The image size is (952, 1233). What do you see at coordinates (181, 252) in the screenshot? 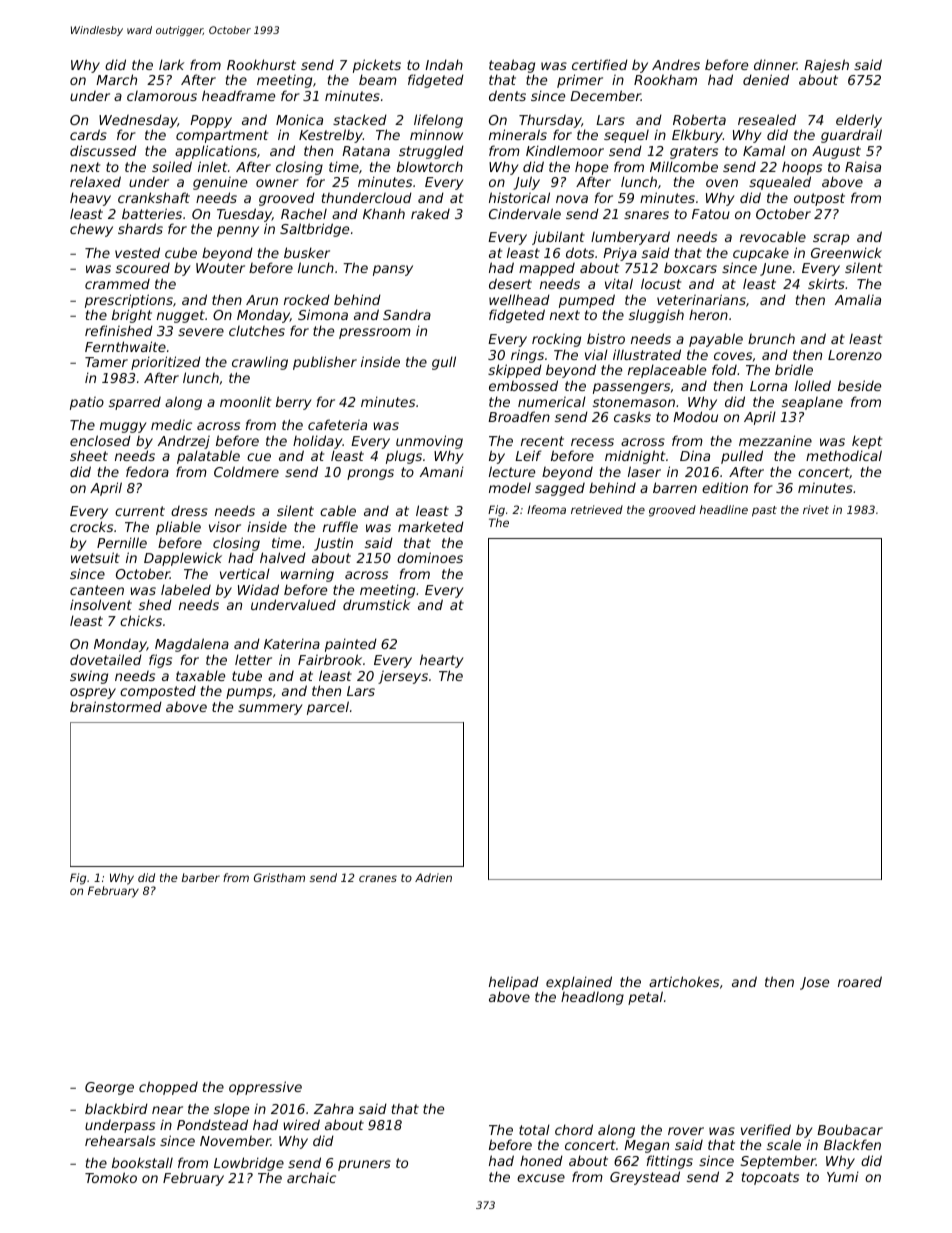
I see `cube` at bounding box center [181, 252].
